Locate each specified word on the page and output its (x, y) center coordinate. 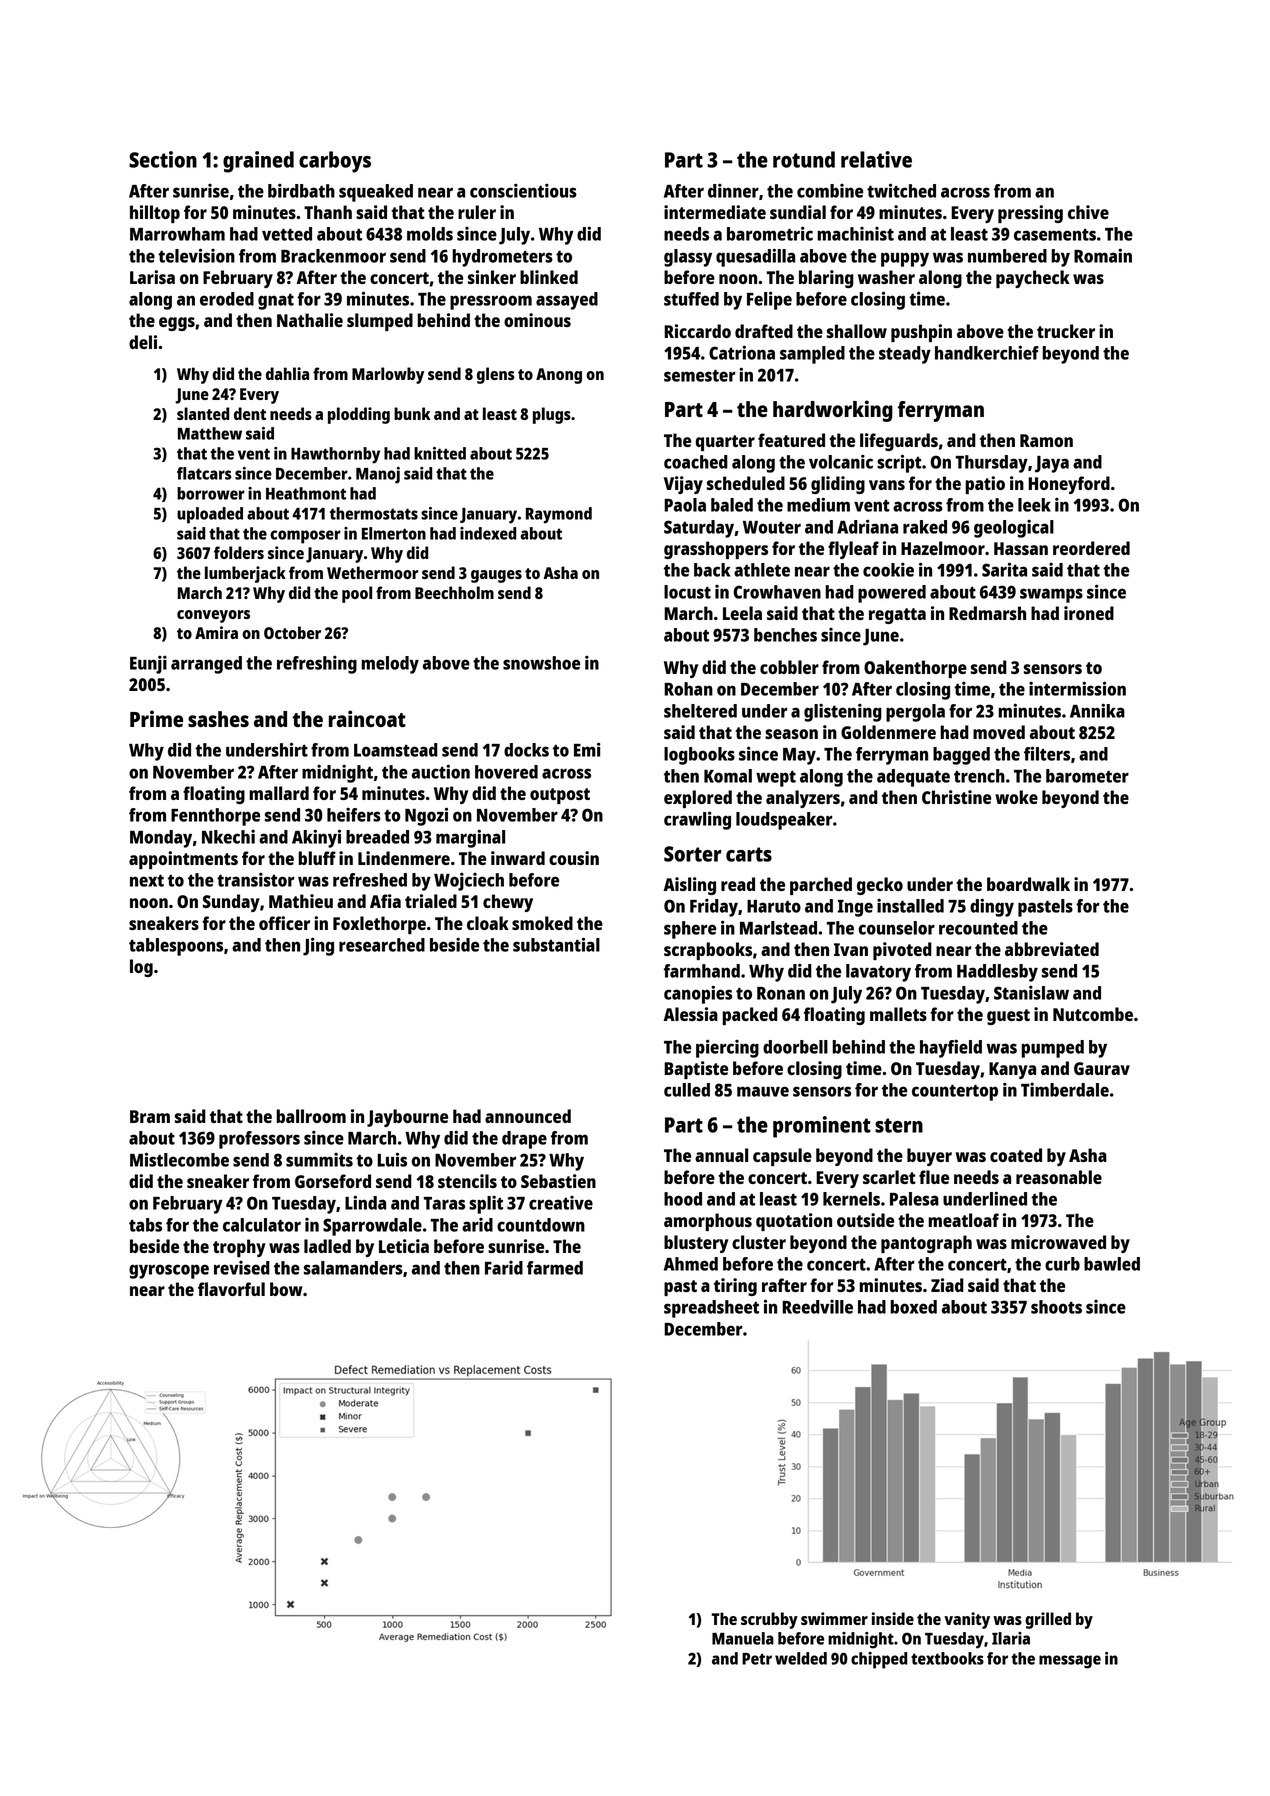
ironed (1089, 613)
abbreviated (1052, 949)
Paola (685, 505)
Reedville (817, 1307)
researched (382, 945)
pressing (1030, 214)
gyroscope (169, 1271)
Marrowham (177, 234)
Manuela (743, 1638)
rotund (804, 159)
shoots (1056, 1307)
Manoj (378, 475)
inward (518, 858)
